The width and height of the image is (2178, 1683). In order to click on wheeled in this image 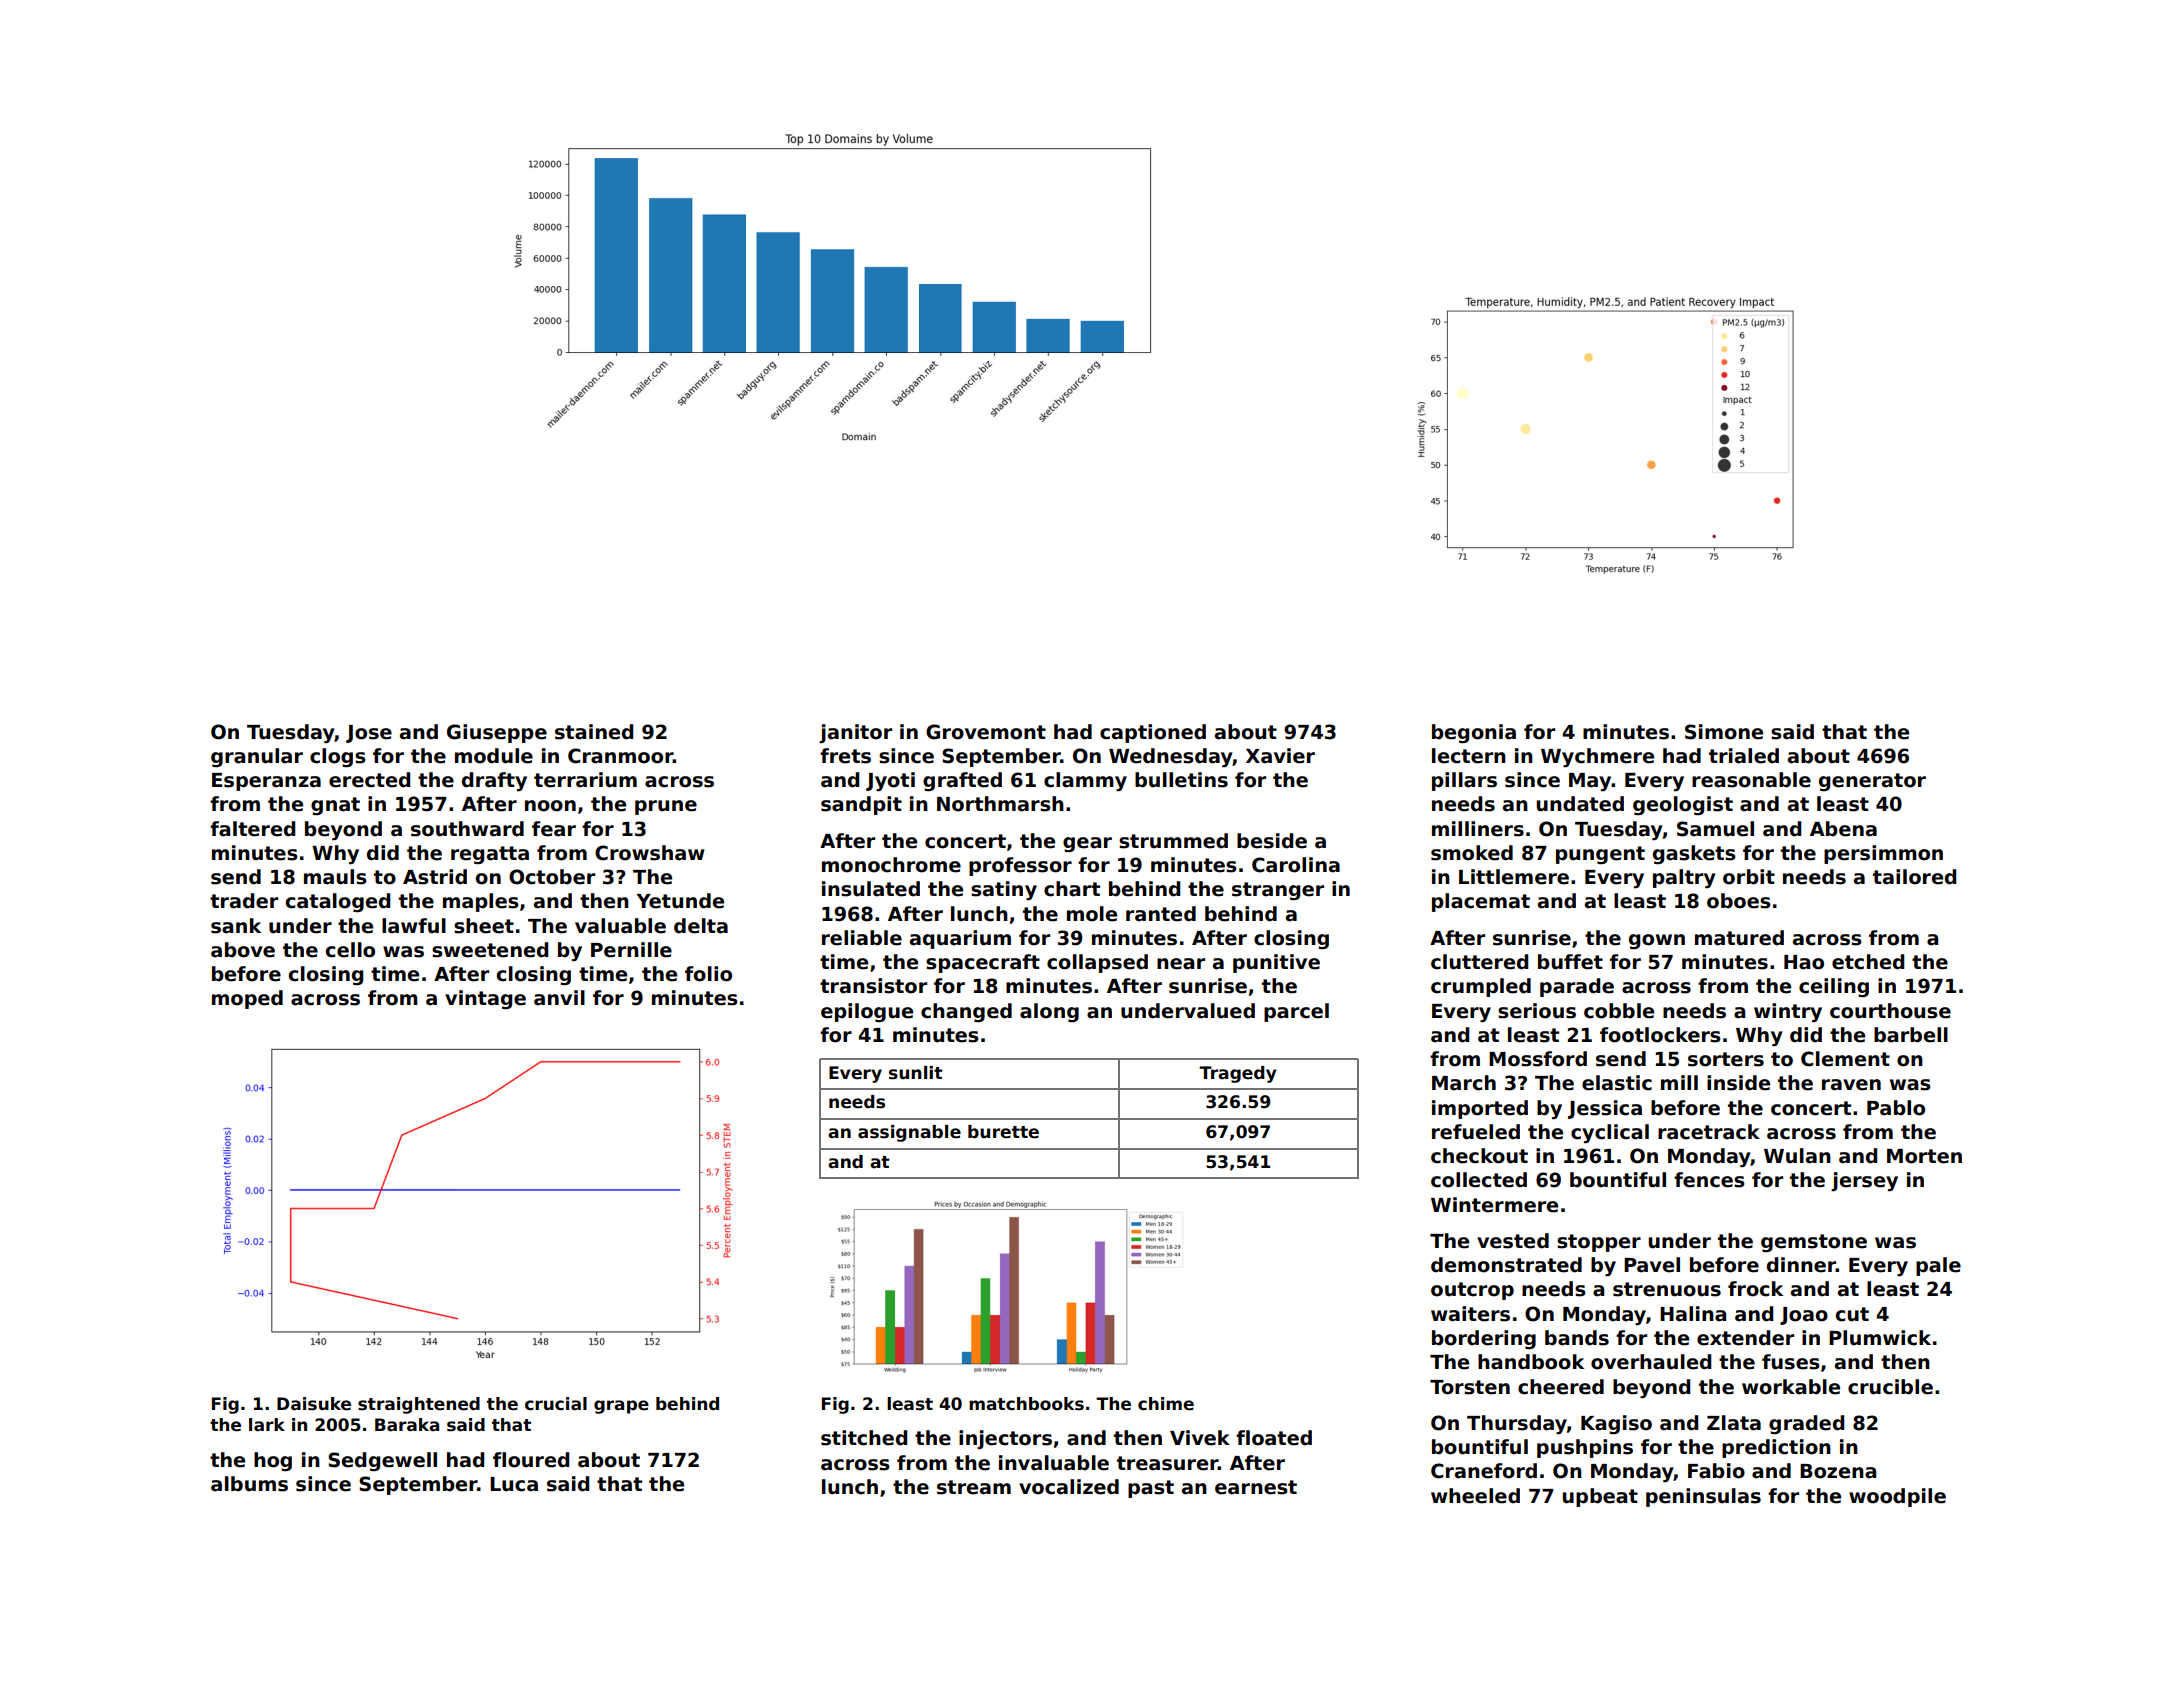, I will do `click(1475, 1496)`.
